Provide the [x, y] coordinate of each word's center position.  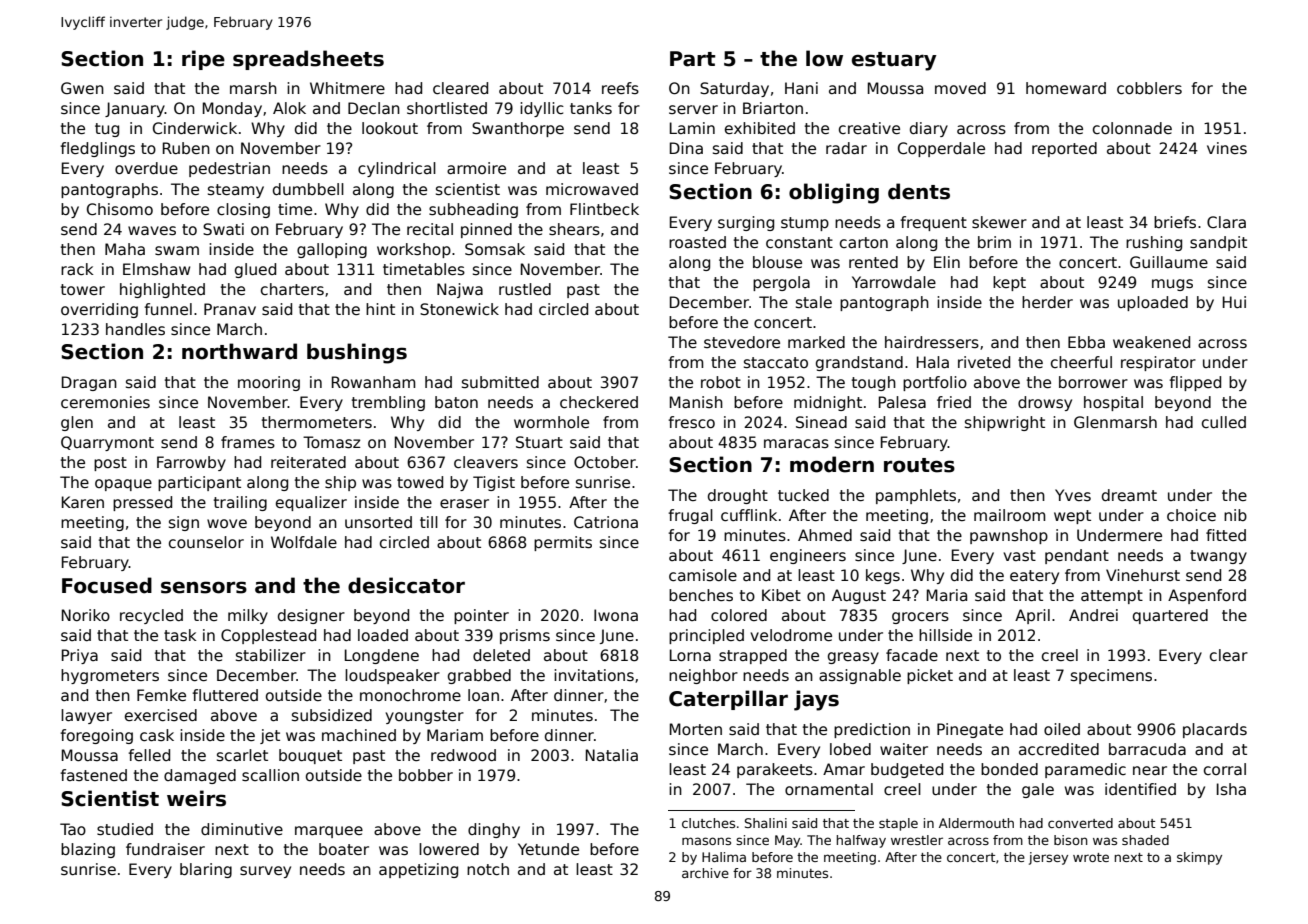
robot [721, 382]
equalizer [311, 503]
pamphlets [916, 496]
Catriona [606, 522]
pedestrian [229, 169]
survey [265, 872]
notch [488, 869]
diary [929, 129]
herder [1047, 302]
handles [135, 329]
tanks [591, 108]
